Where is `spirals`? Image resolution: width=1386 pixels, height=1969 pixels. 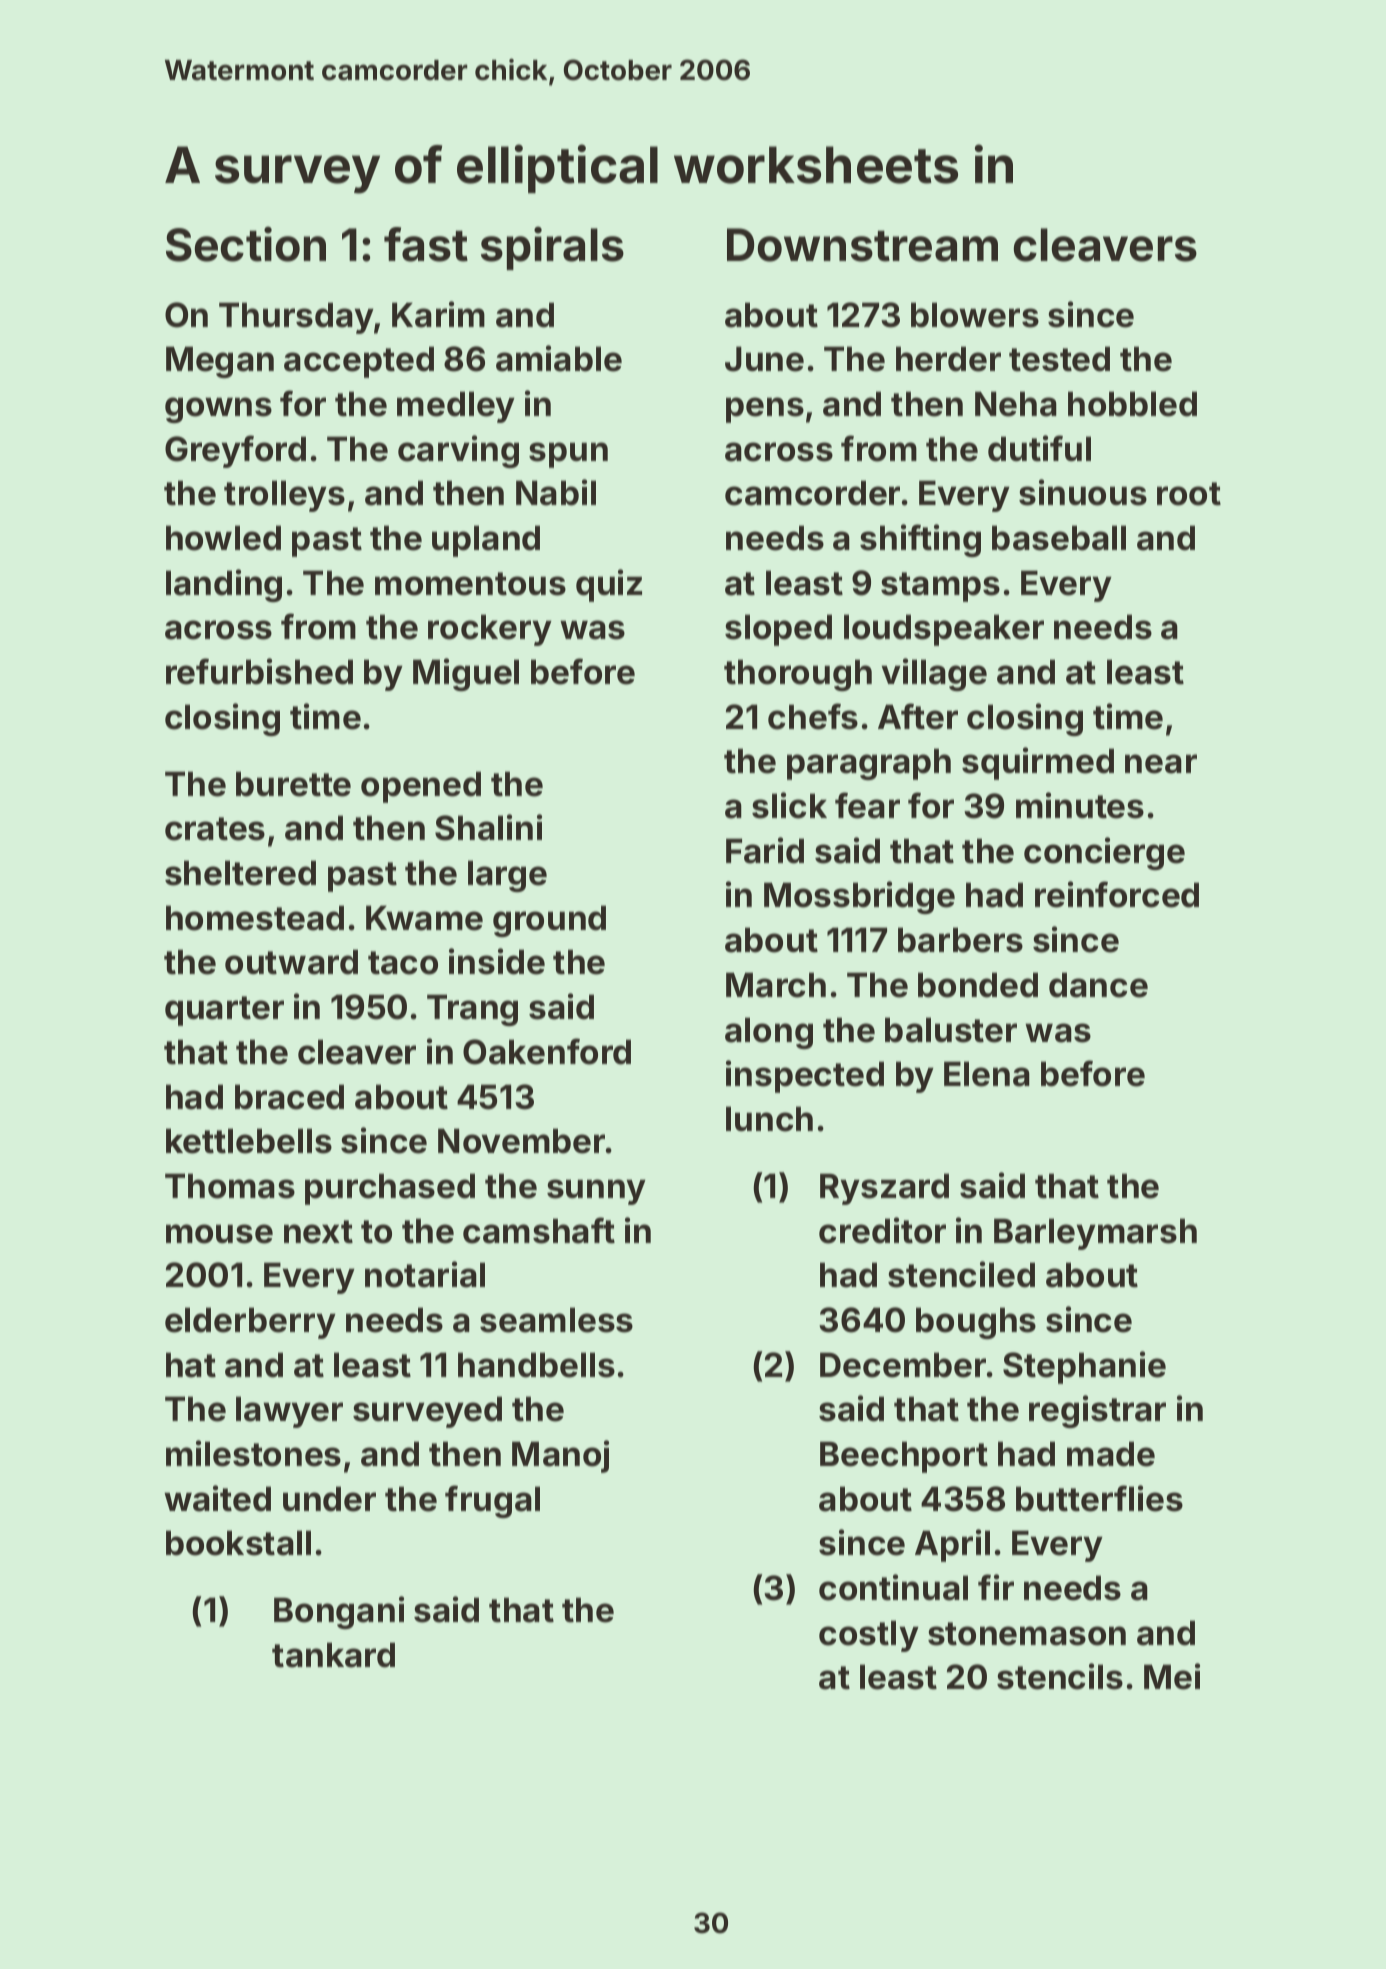 spirals is located at coordinates (552, 248).
